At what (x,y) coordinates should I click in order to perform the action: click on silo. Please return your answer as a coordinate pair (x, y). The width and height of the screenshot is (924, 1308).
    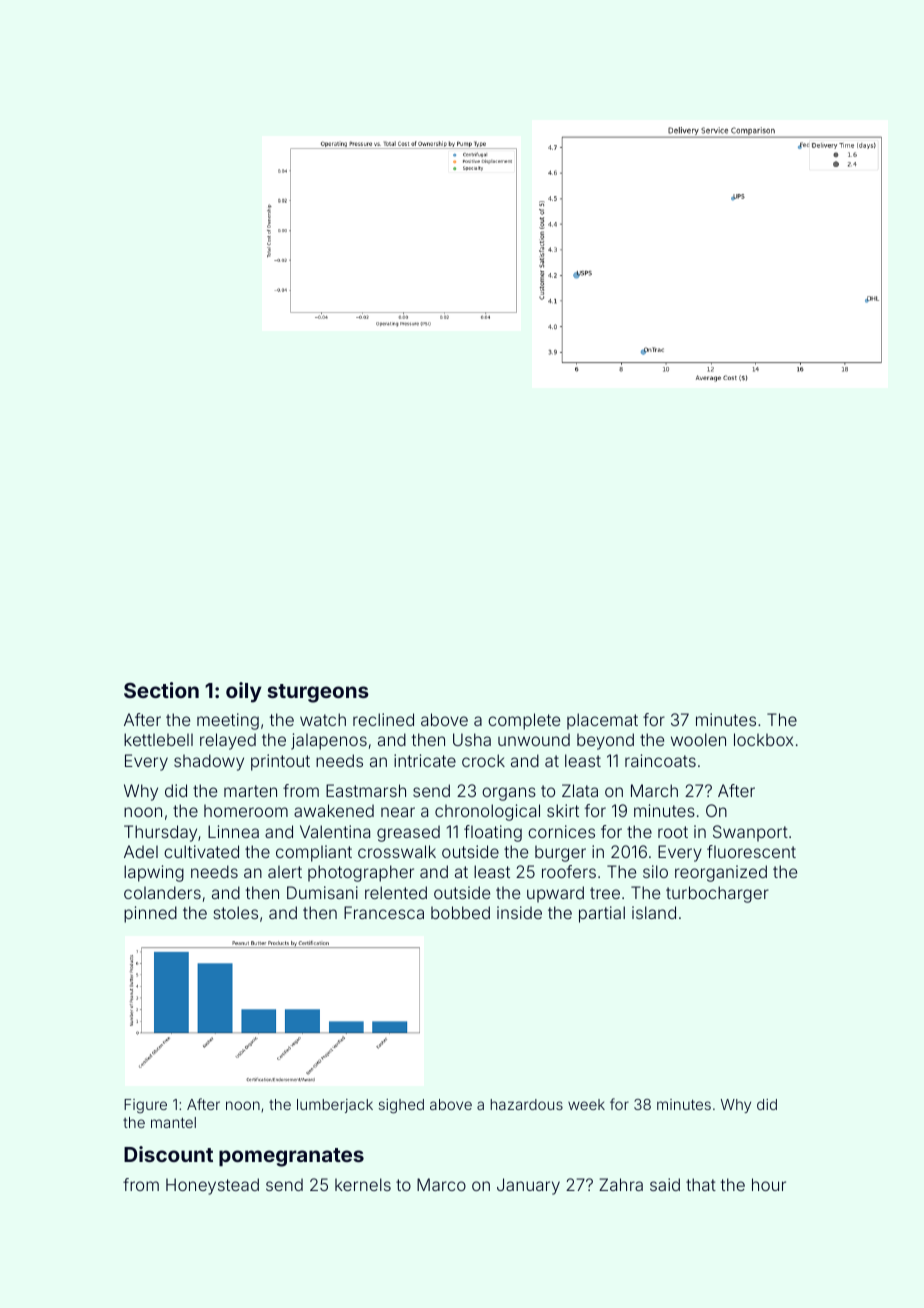
    Looking at the image, I should click on (655, 871).
